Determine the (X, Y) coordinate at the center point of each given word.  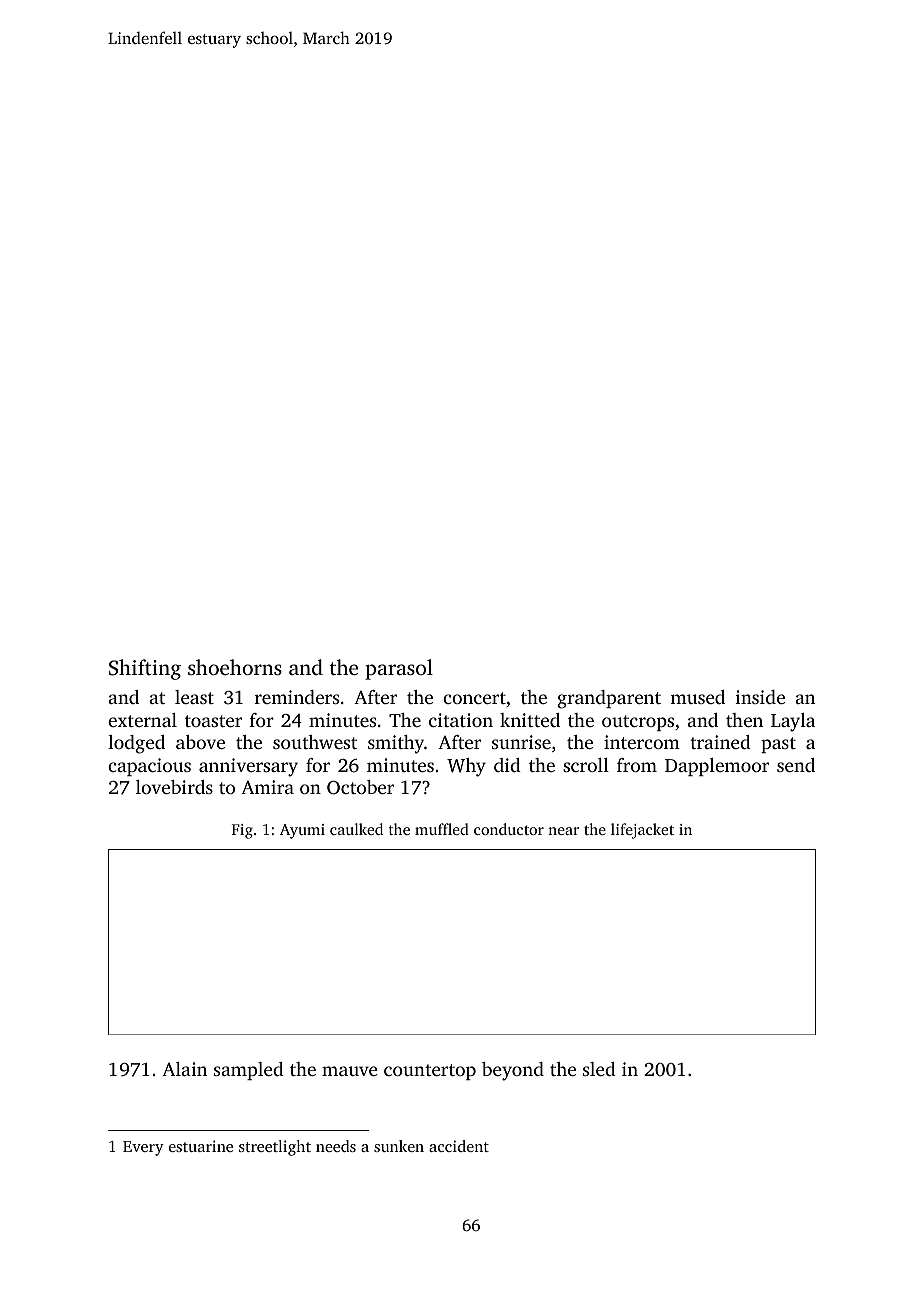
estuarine (201, 1146)
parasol (399, 669)
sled (599, 1069)
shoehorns (235, 667)
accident (459, 1146)
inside (760, 697)
